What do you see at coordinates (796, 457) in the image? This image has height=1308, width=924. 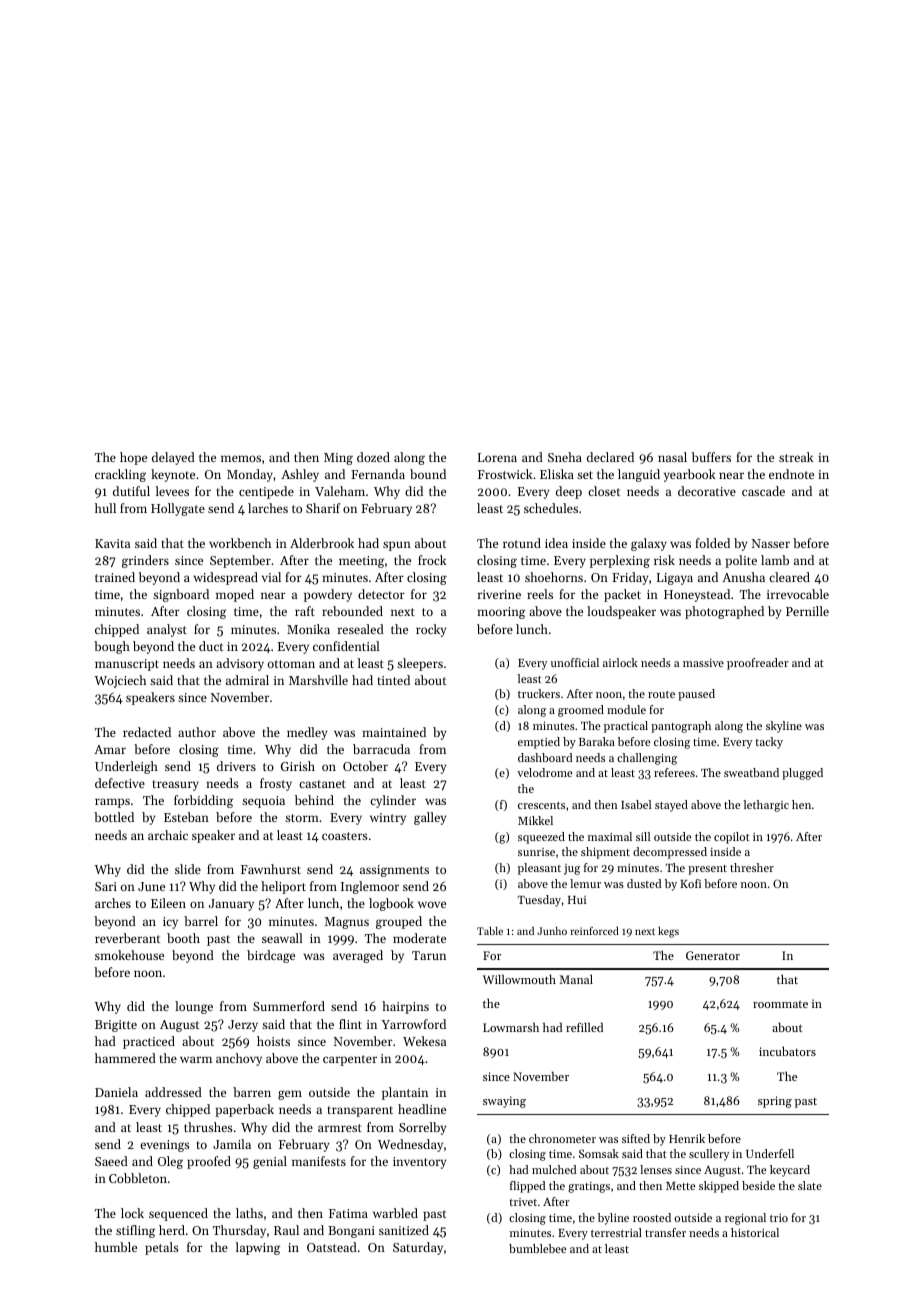 I see `streak` at bounding box center [796, 457].
